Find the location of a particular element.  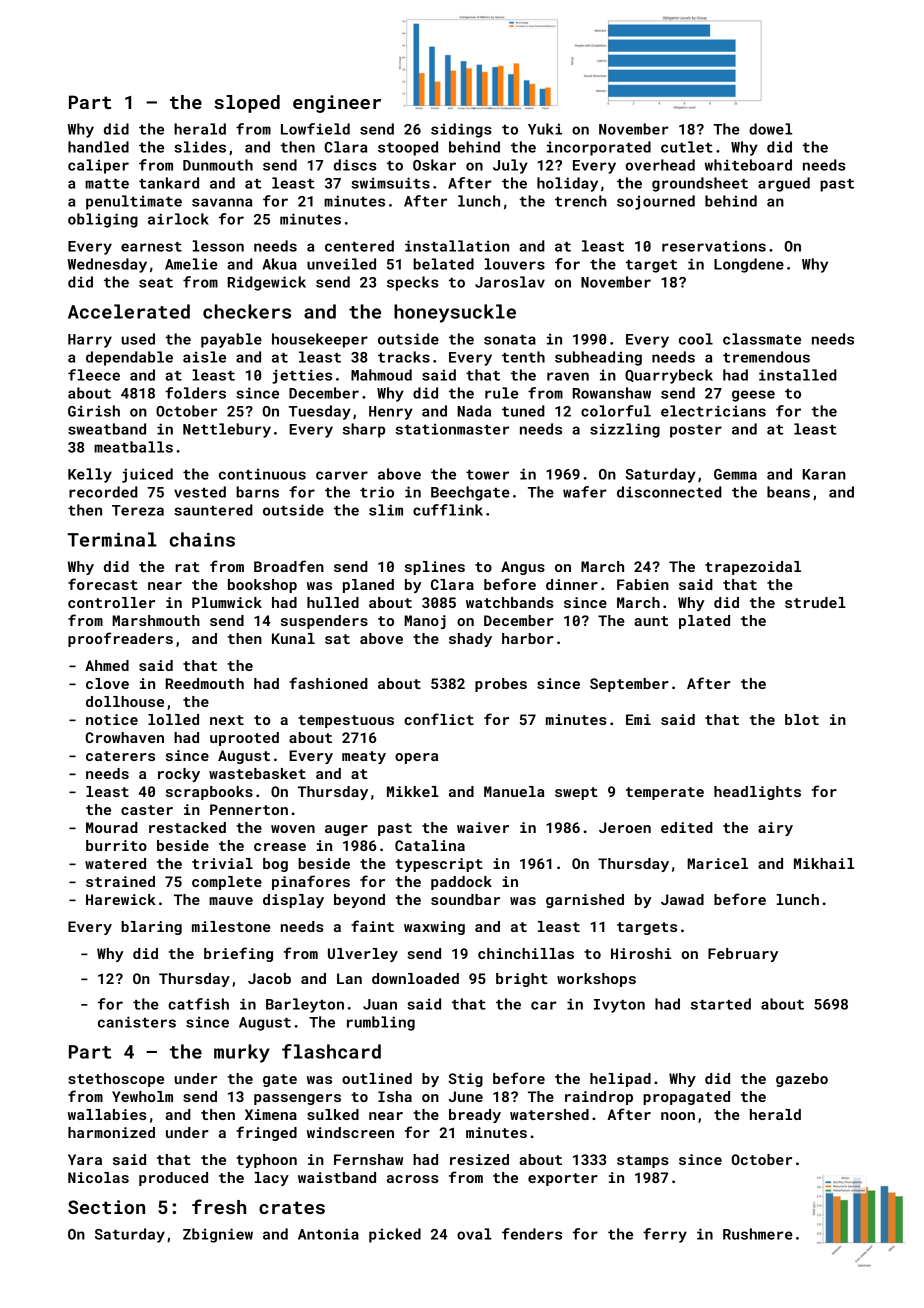

caterers is located at coordinates (120, 756).
